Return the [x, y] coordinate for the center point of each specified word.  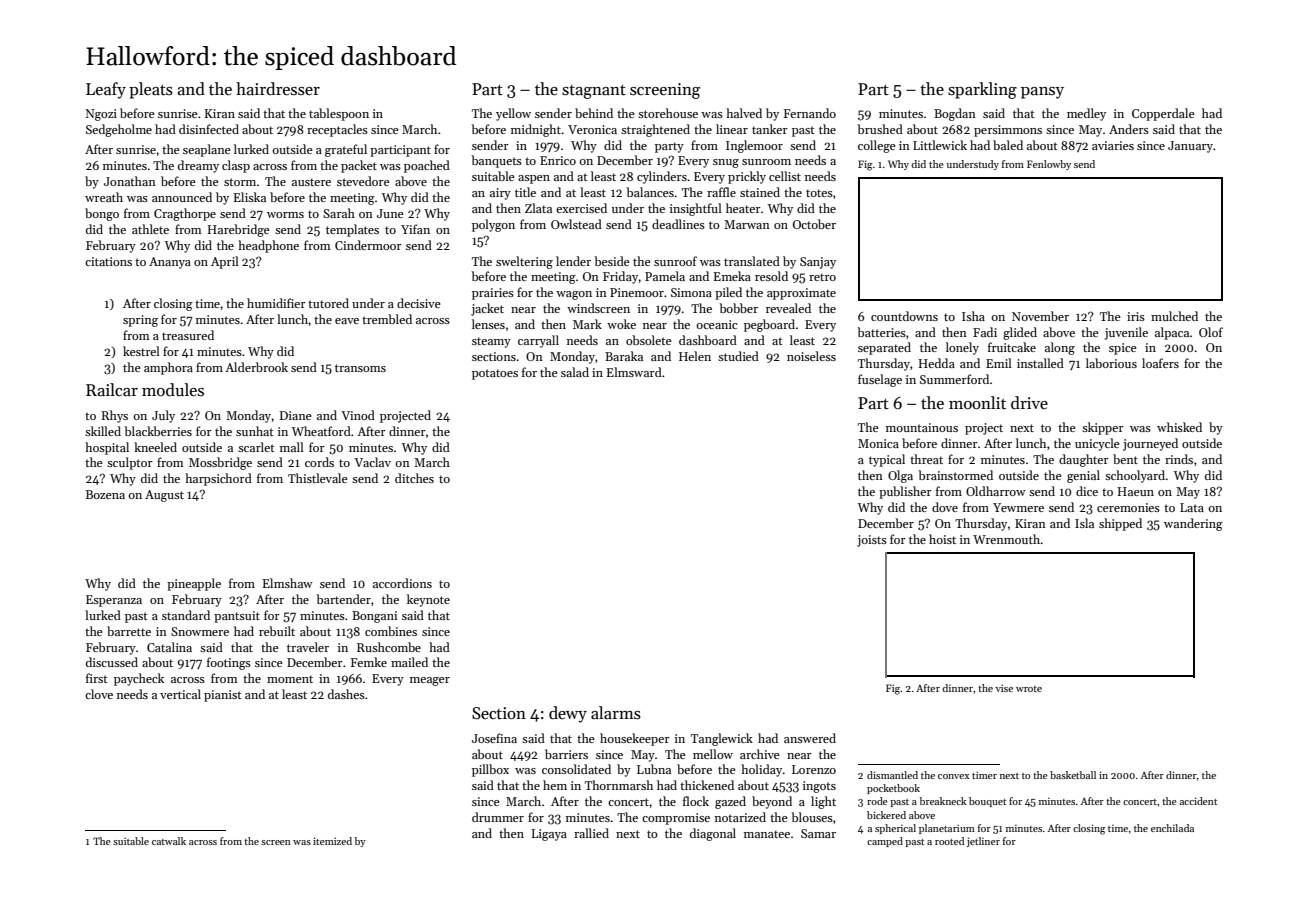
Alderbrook [256, 367]
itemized [332, 841]
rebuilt [277, 631]
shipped [1120, 524]
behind [594, 113]
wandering [1193, 524]
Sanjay [818, 263]
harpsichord [218, 479]
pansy [1042, 93]
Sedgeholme [119, 130]
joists [872, 541]
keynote [428, 600]
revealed [788, 308]
